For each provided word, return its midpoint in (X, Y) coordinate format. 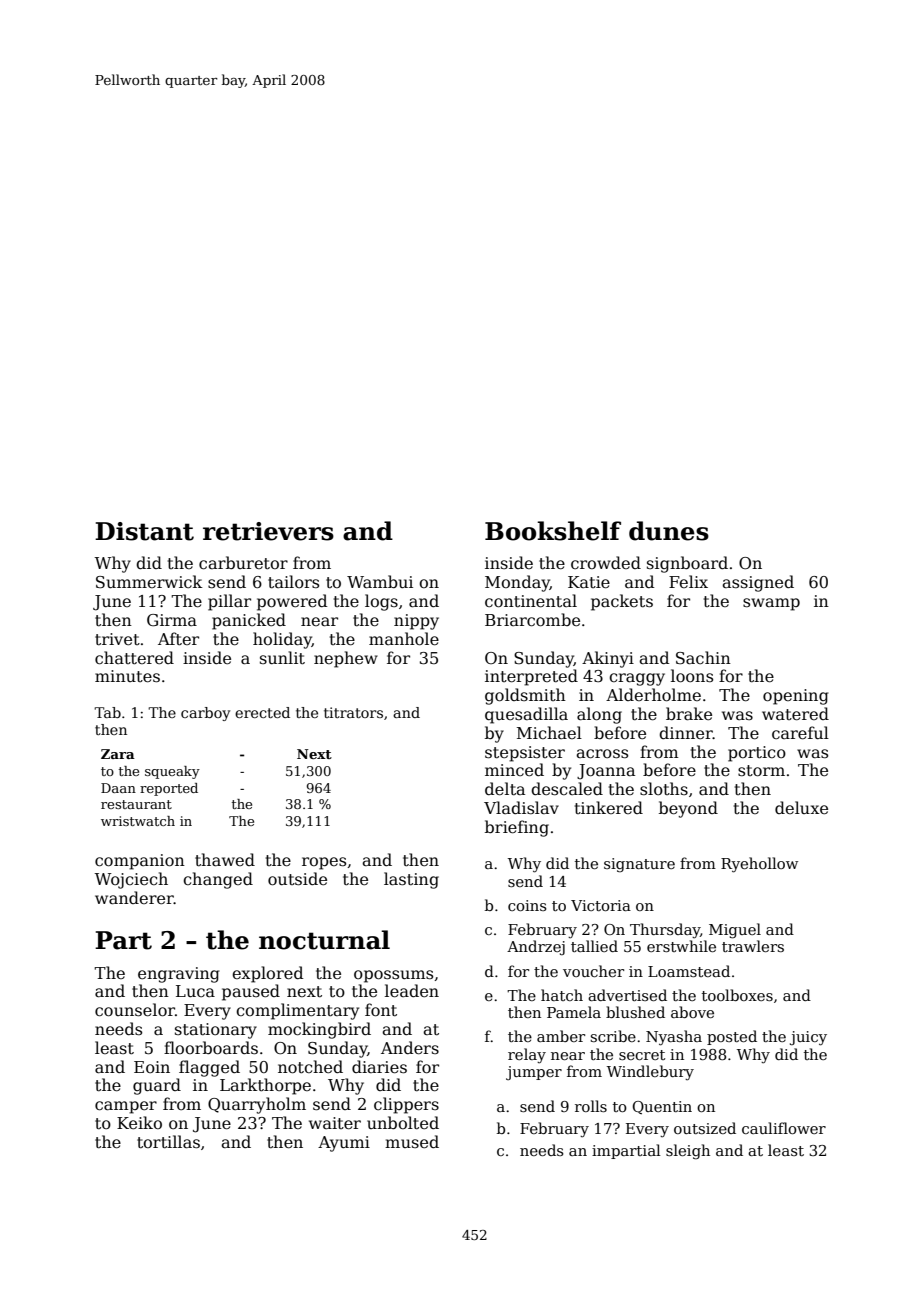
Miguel (735, 931)
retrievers (268, 531)
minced (514, 769)
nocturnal (324, 940)
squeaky (172, 772)
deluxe (801, 807)
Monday (517, 583)
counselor (135, 1010)
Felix (688, 581)
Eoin (152, 1067)
